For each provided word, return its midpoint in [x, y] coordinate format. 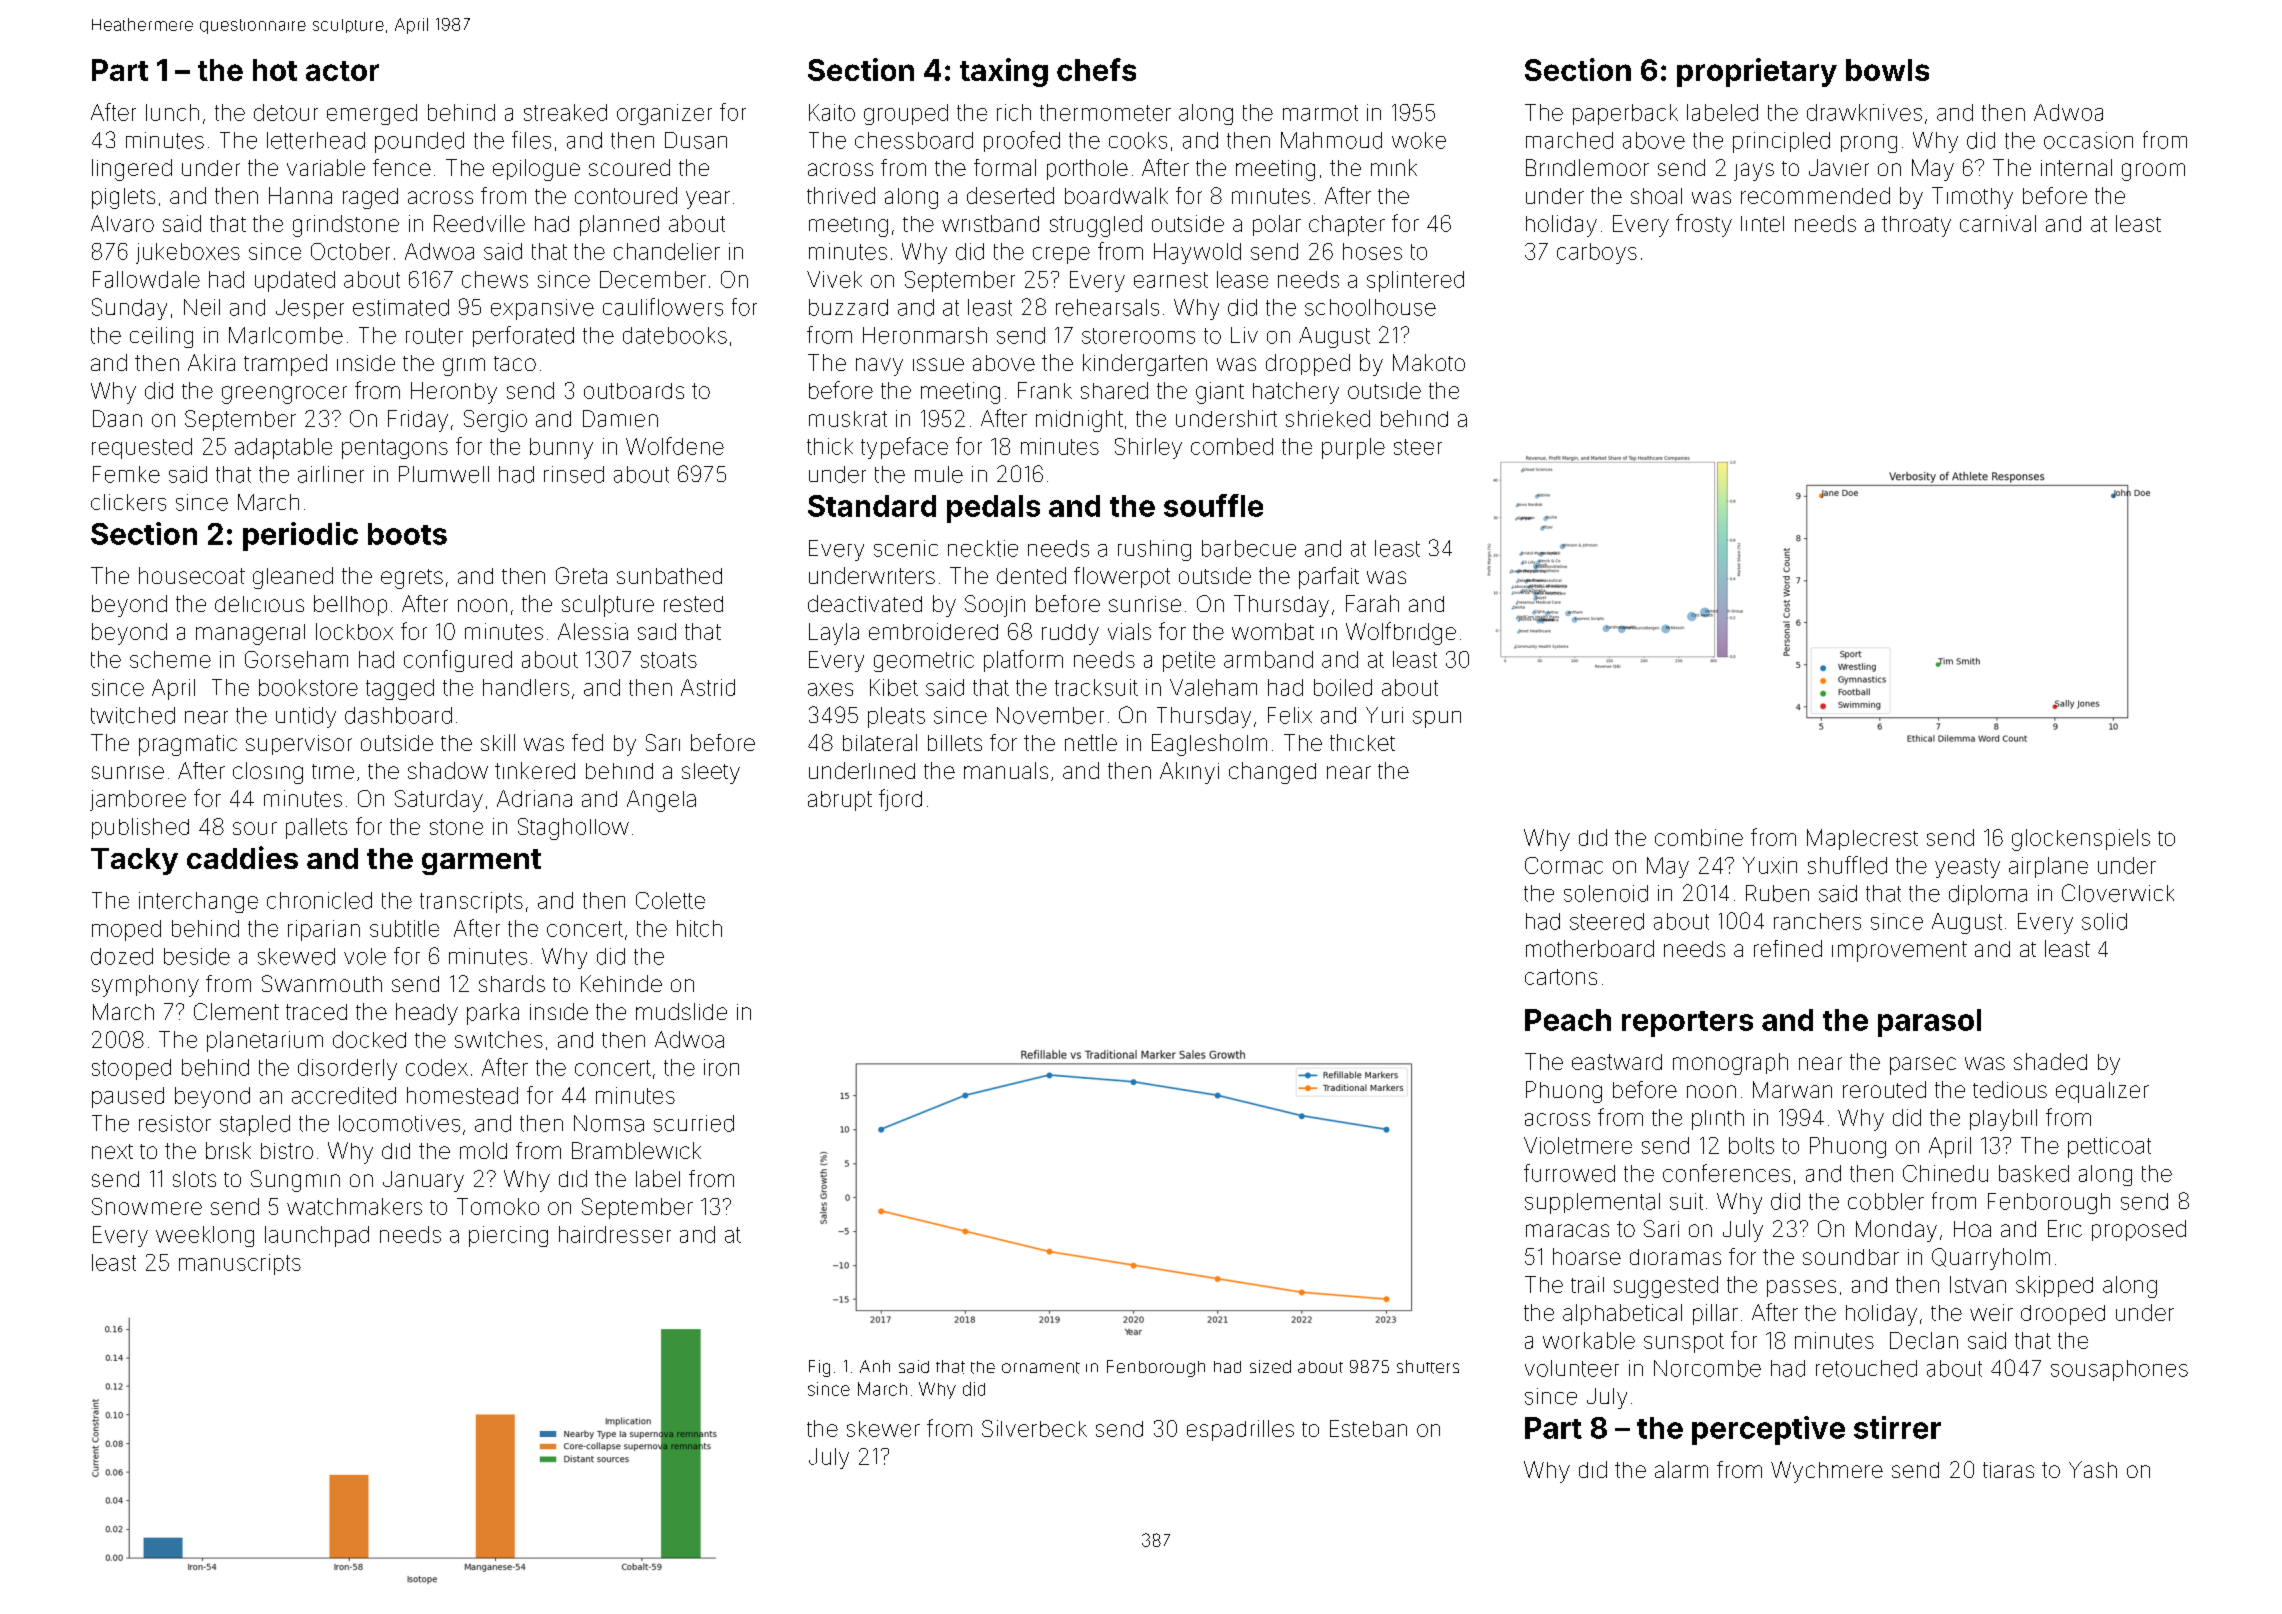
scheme [170, 659]
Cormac [1564, 865]
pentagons [395, 449]
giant [1220, 393]
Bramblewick [636, 1150]
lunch [172, 112]
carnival [1998, 223]
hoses [1372, 251]
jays [1754, 172]
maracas [1567, 1230]
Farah [1372, 603]
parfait [1329, 578]
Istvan [1978, 1284]
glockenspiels [2081, 840]
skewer [883, 1429]
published [140, 828]
